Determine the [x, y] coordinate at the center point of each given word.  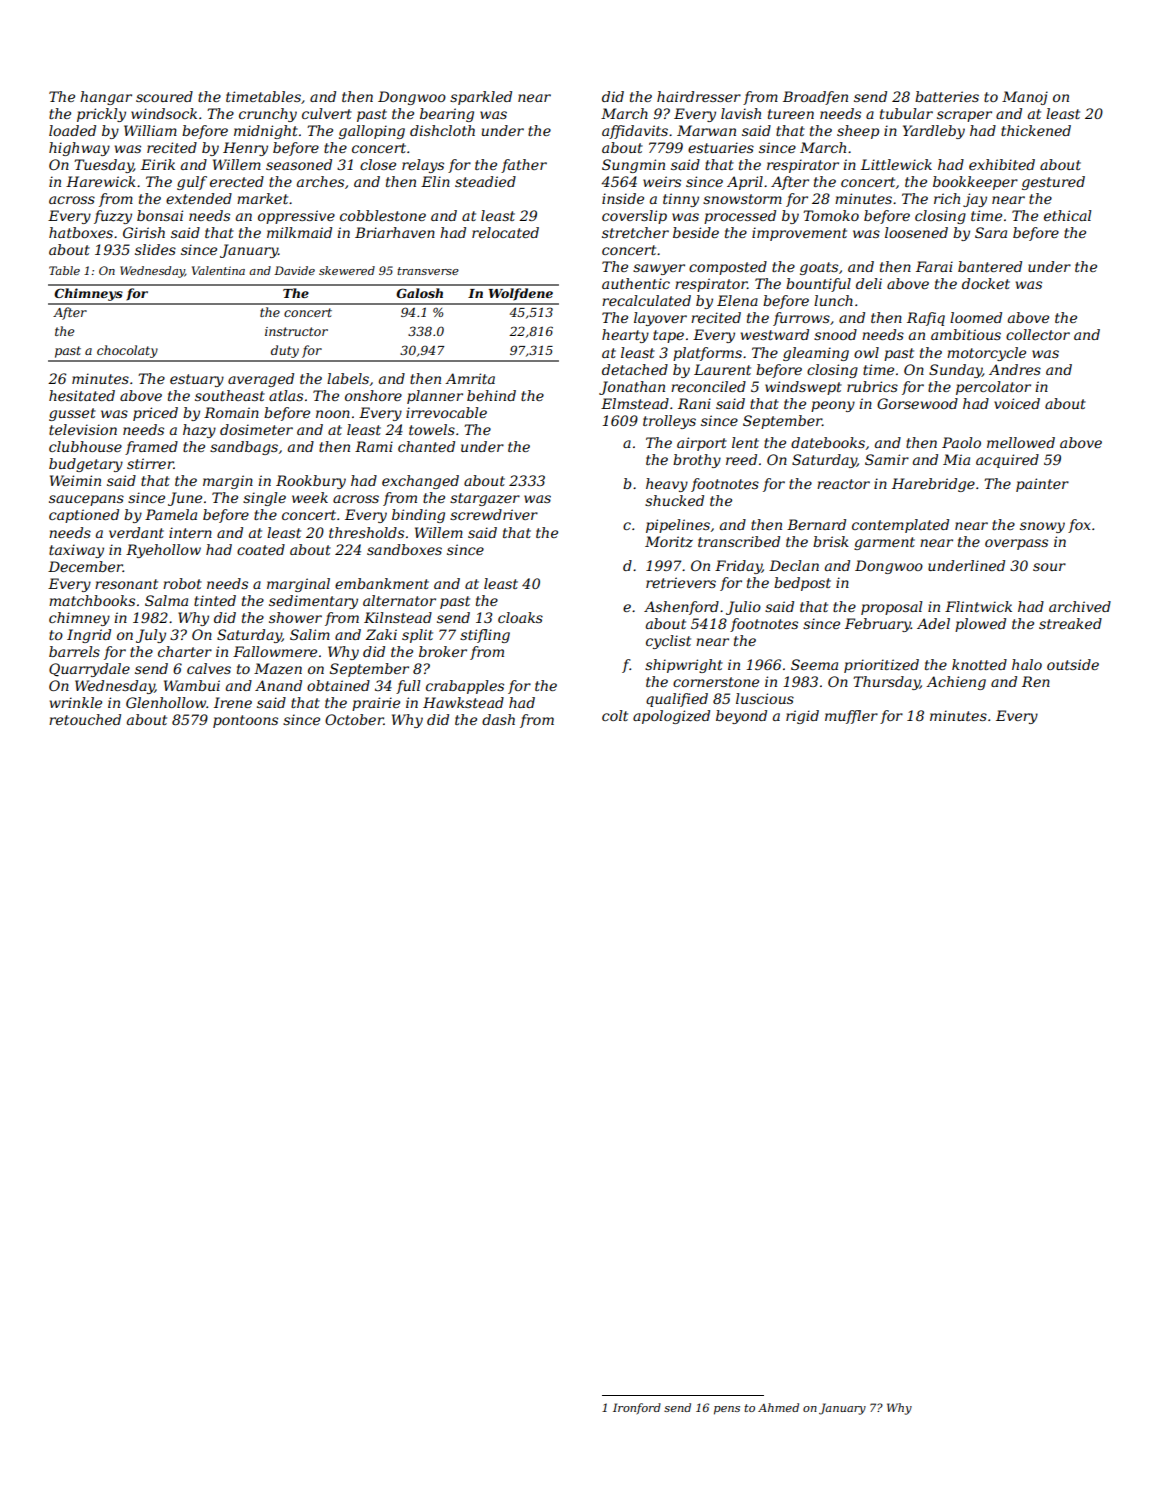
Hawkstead [463, 702]
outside [1073, 664]
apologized [671, 717]
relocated [505, 232]
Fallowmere [275, 651]
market [262, 198]
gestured [1053, 183]
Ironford [637, 1408]
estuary [197, 380]
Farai [934, 266]
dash [498, 719]
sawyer [659, 269]
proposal [891, 608]
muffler [851, 717]
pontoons [245, 721]
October [354, 719]
